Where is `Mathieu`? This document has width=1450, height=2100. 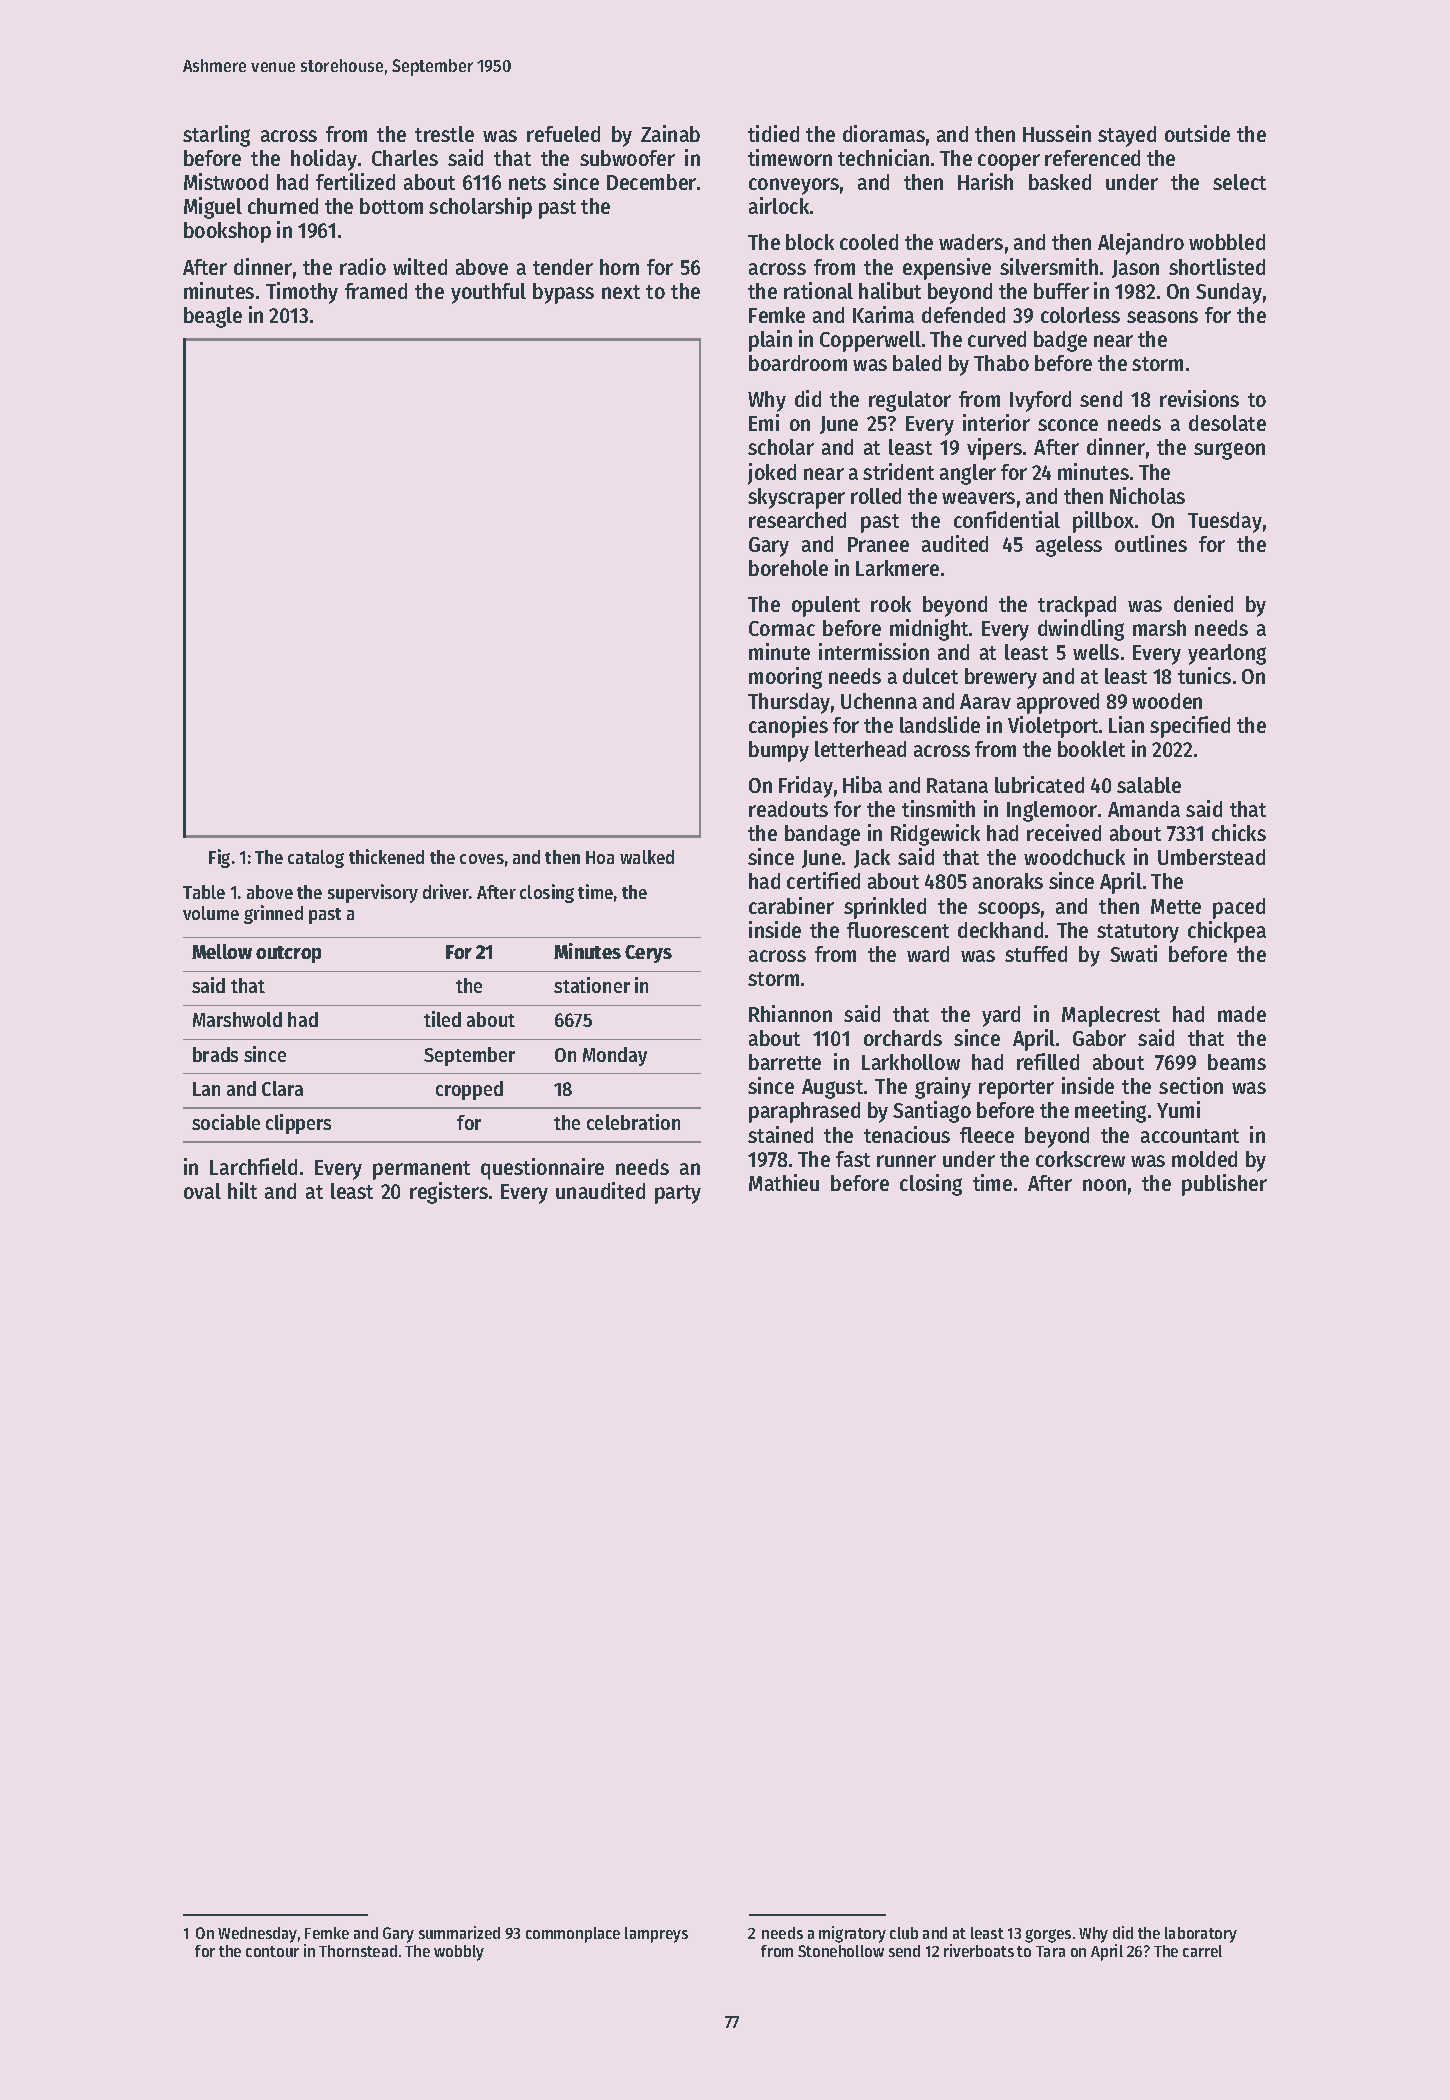
Mathieu is located at coordinates (784, 1182).
